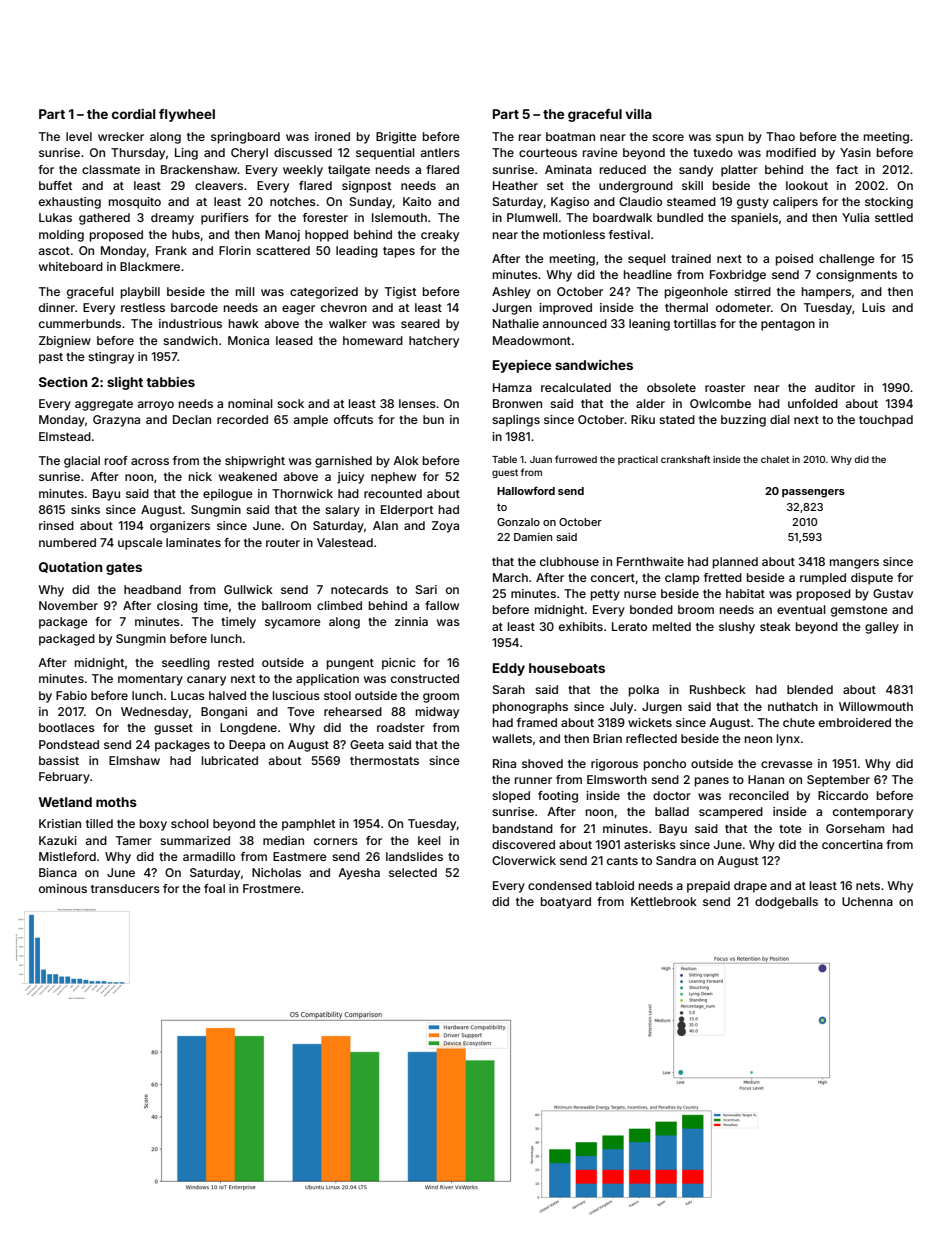  What do you see at coordinates (638, 114) in the screenshot?
I see `villa` at bounding box center [638, 114].
